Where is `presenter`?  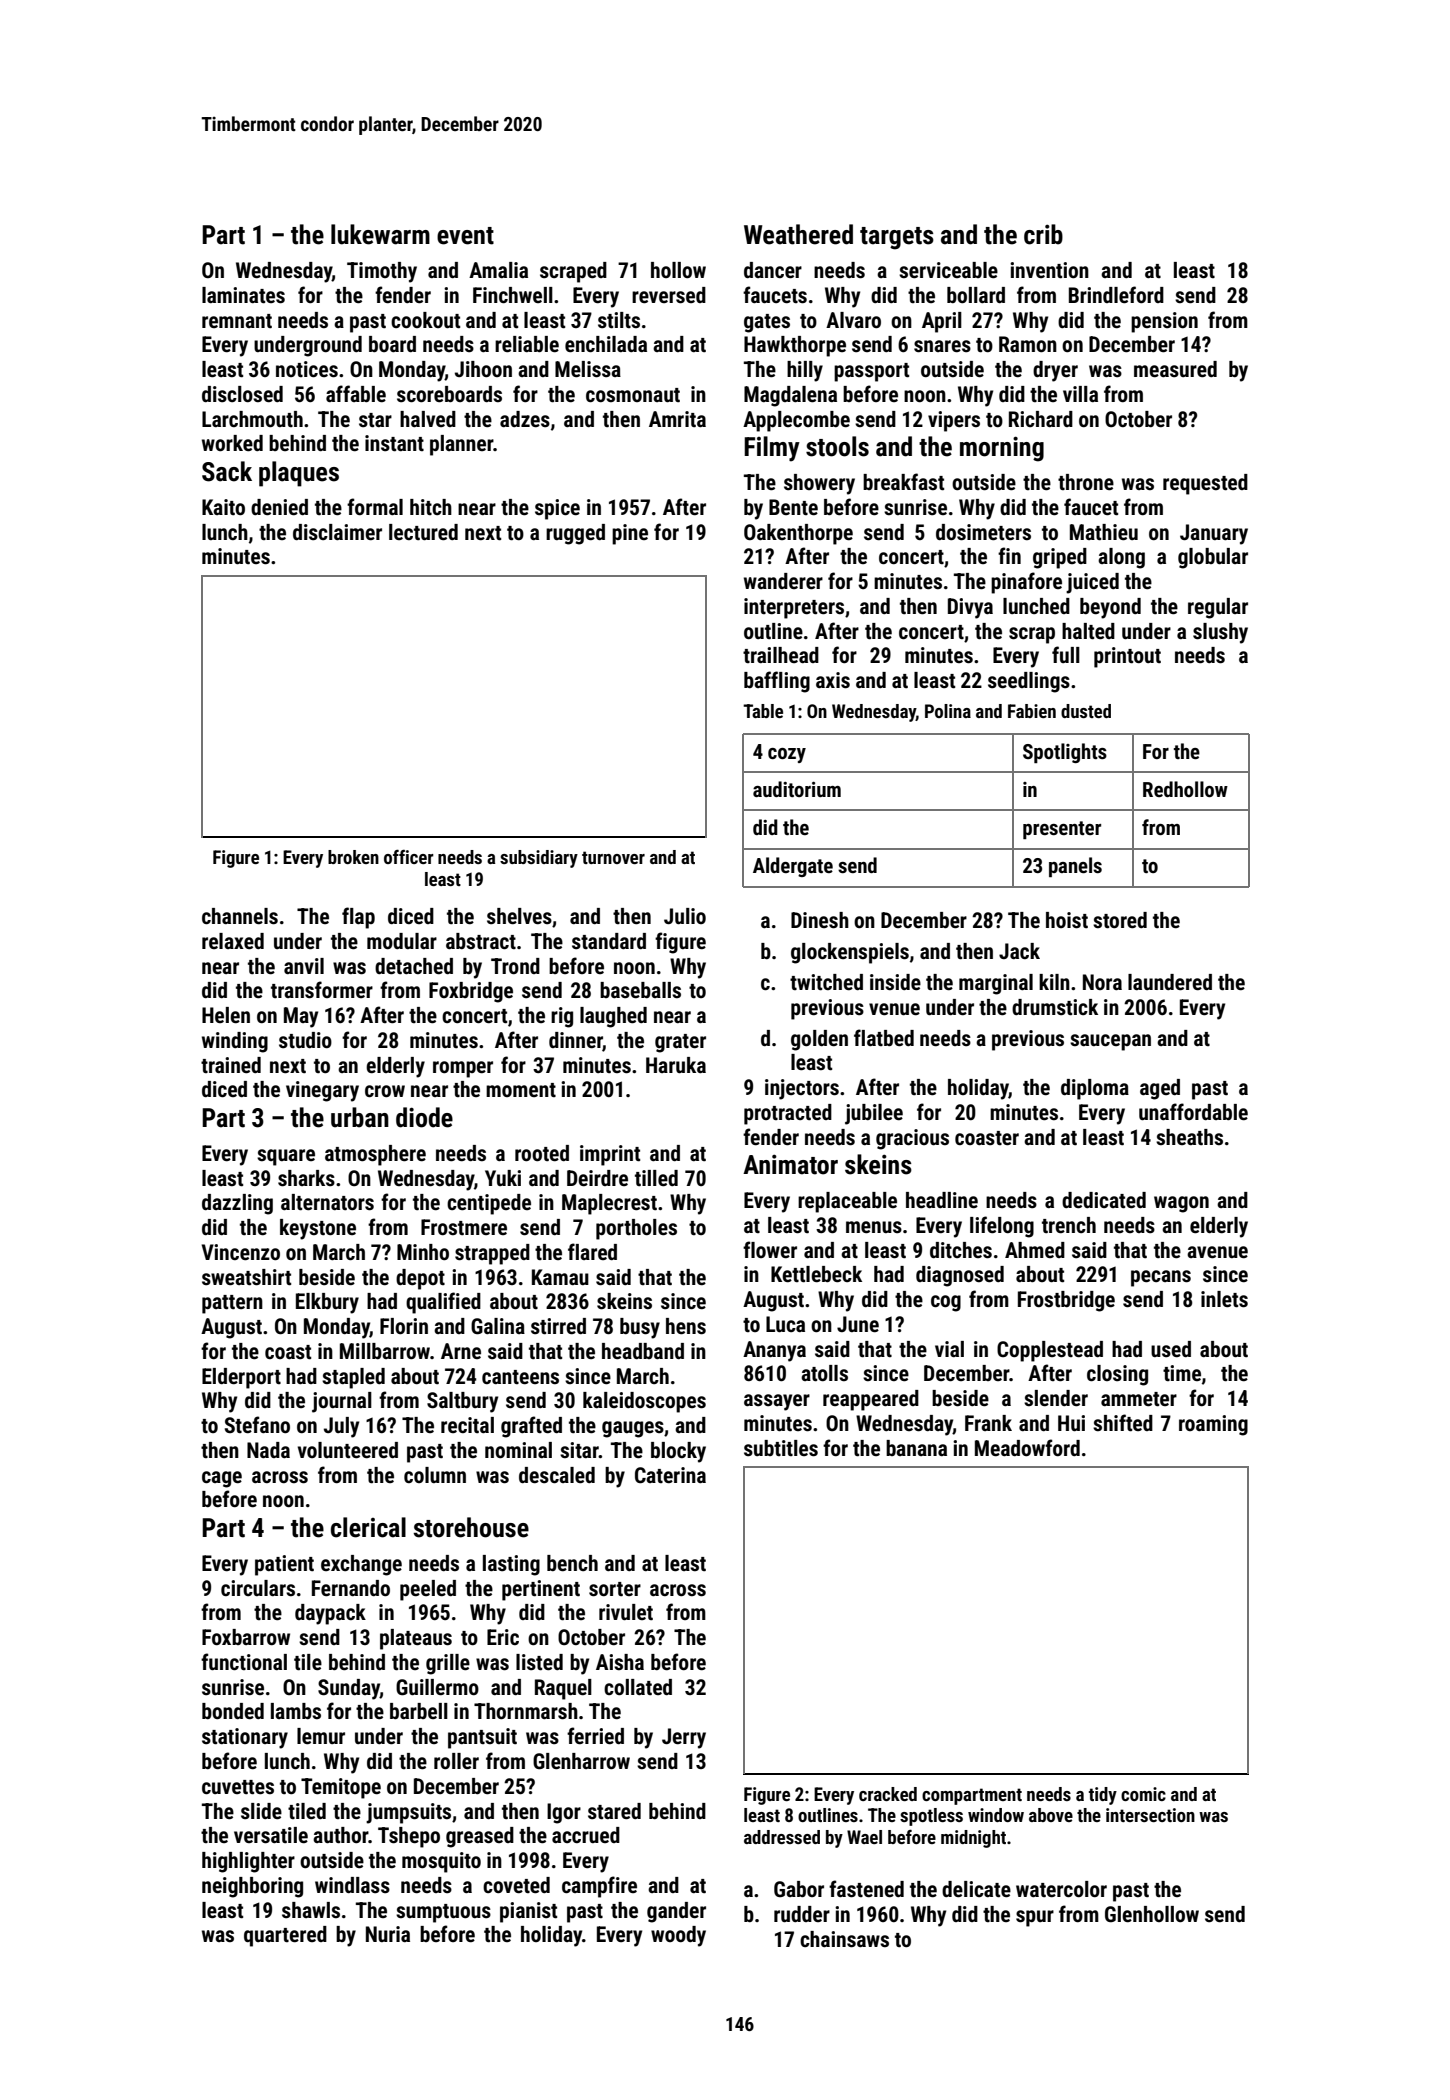
presenter is located at coordinates (1062, 830).
